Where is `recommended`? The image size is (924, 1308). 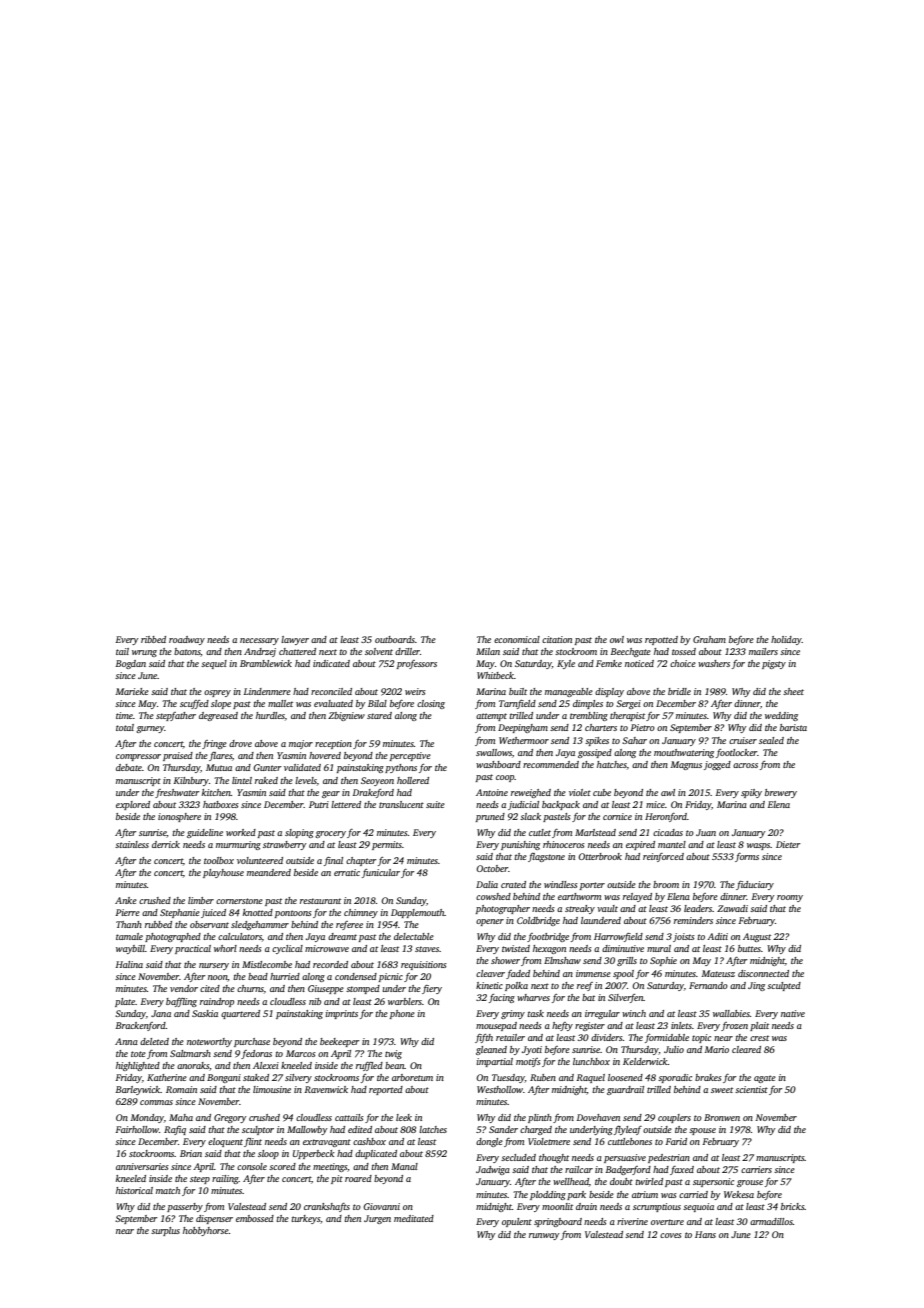 recommended is located at coordinates (551, 764).
